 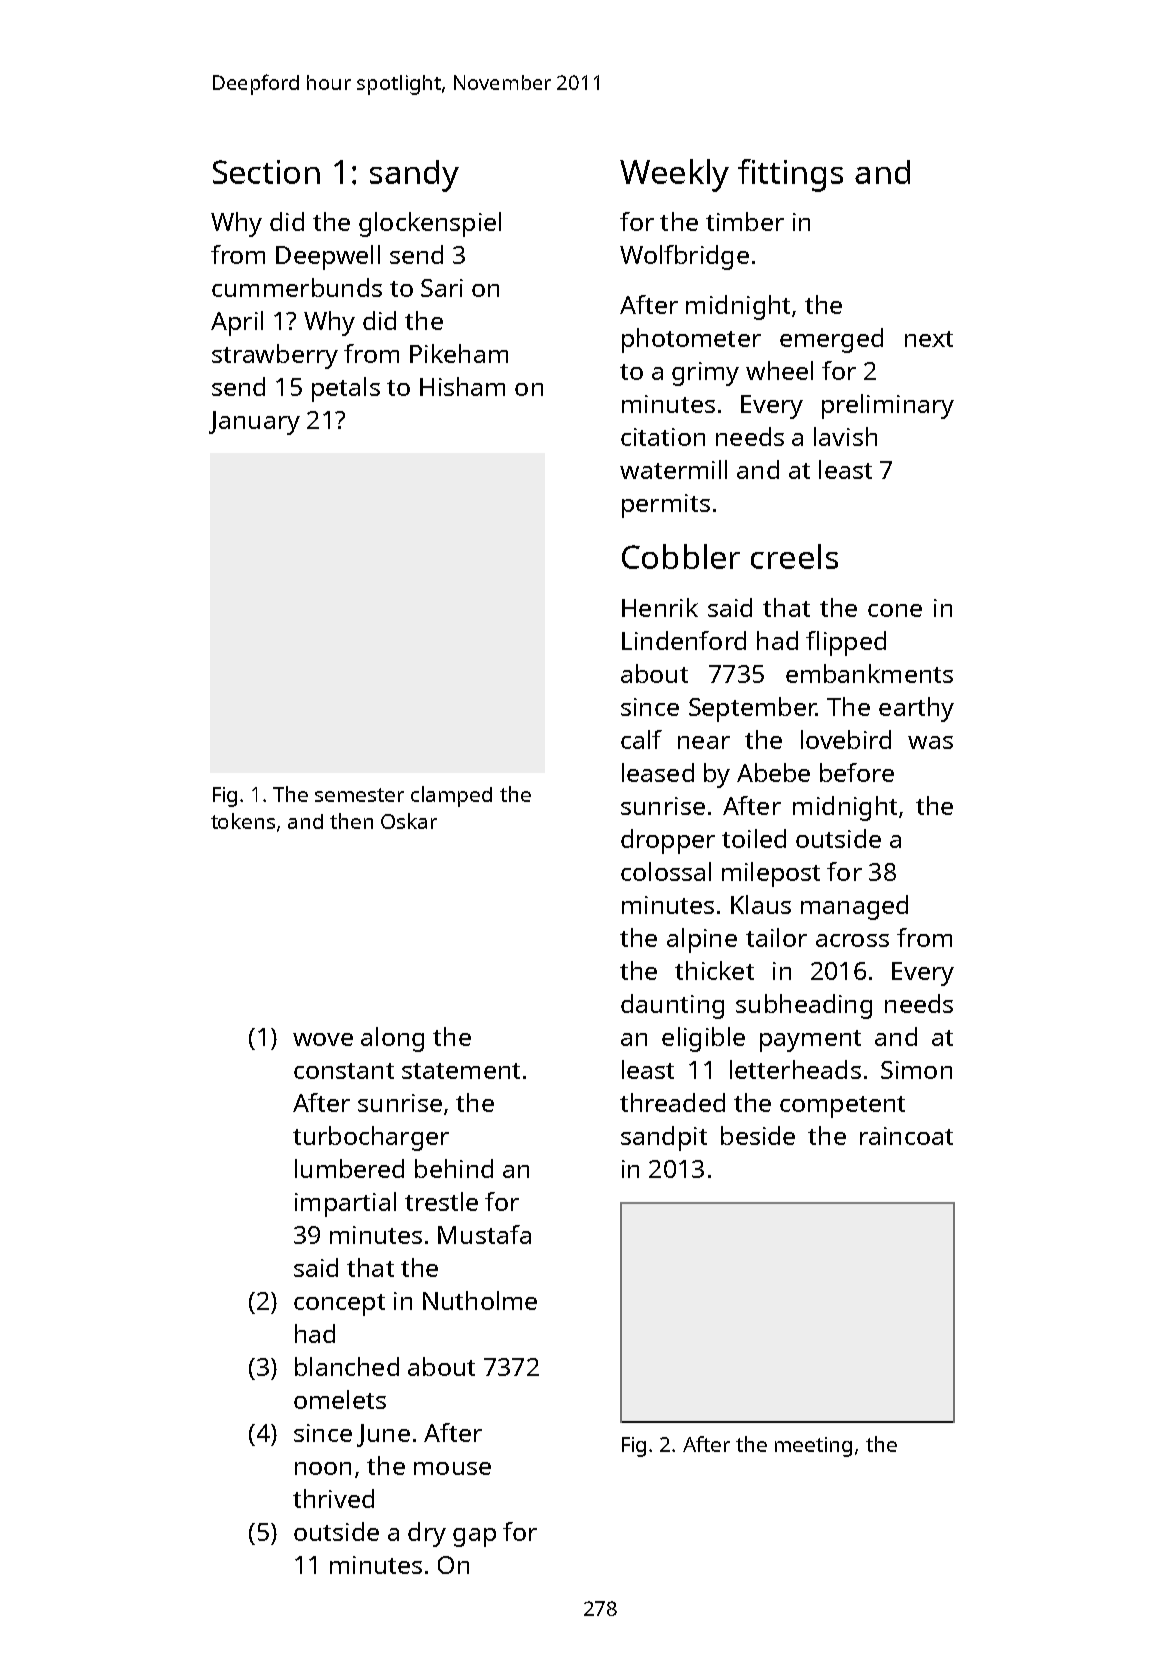 What do you see at coordinates (790, 175) in the screenshot?
I see `fittings` at bounding box center [790, 175].
